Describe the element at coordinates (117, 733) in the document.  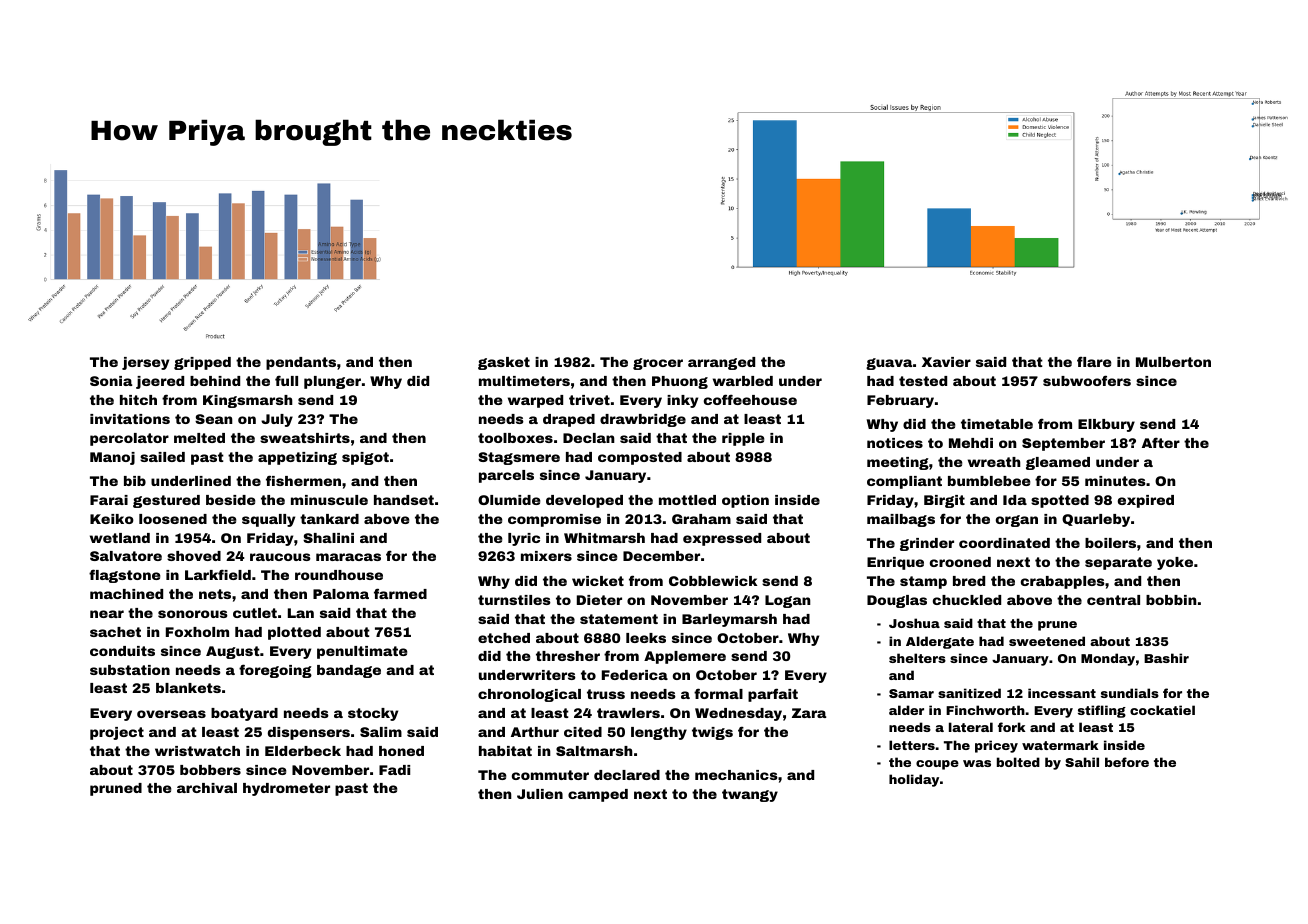
I see `project` at that location.
